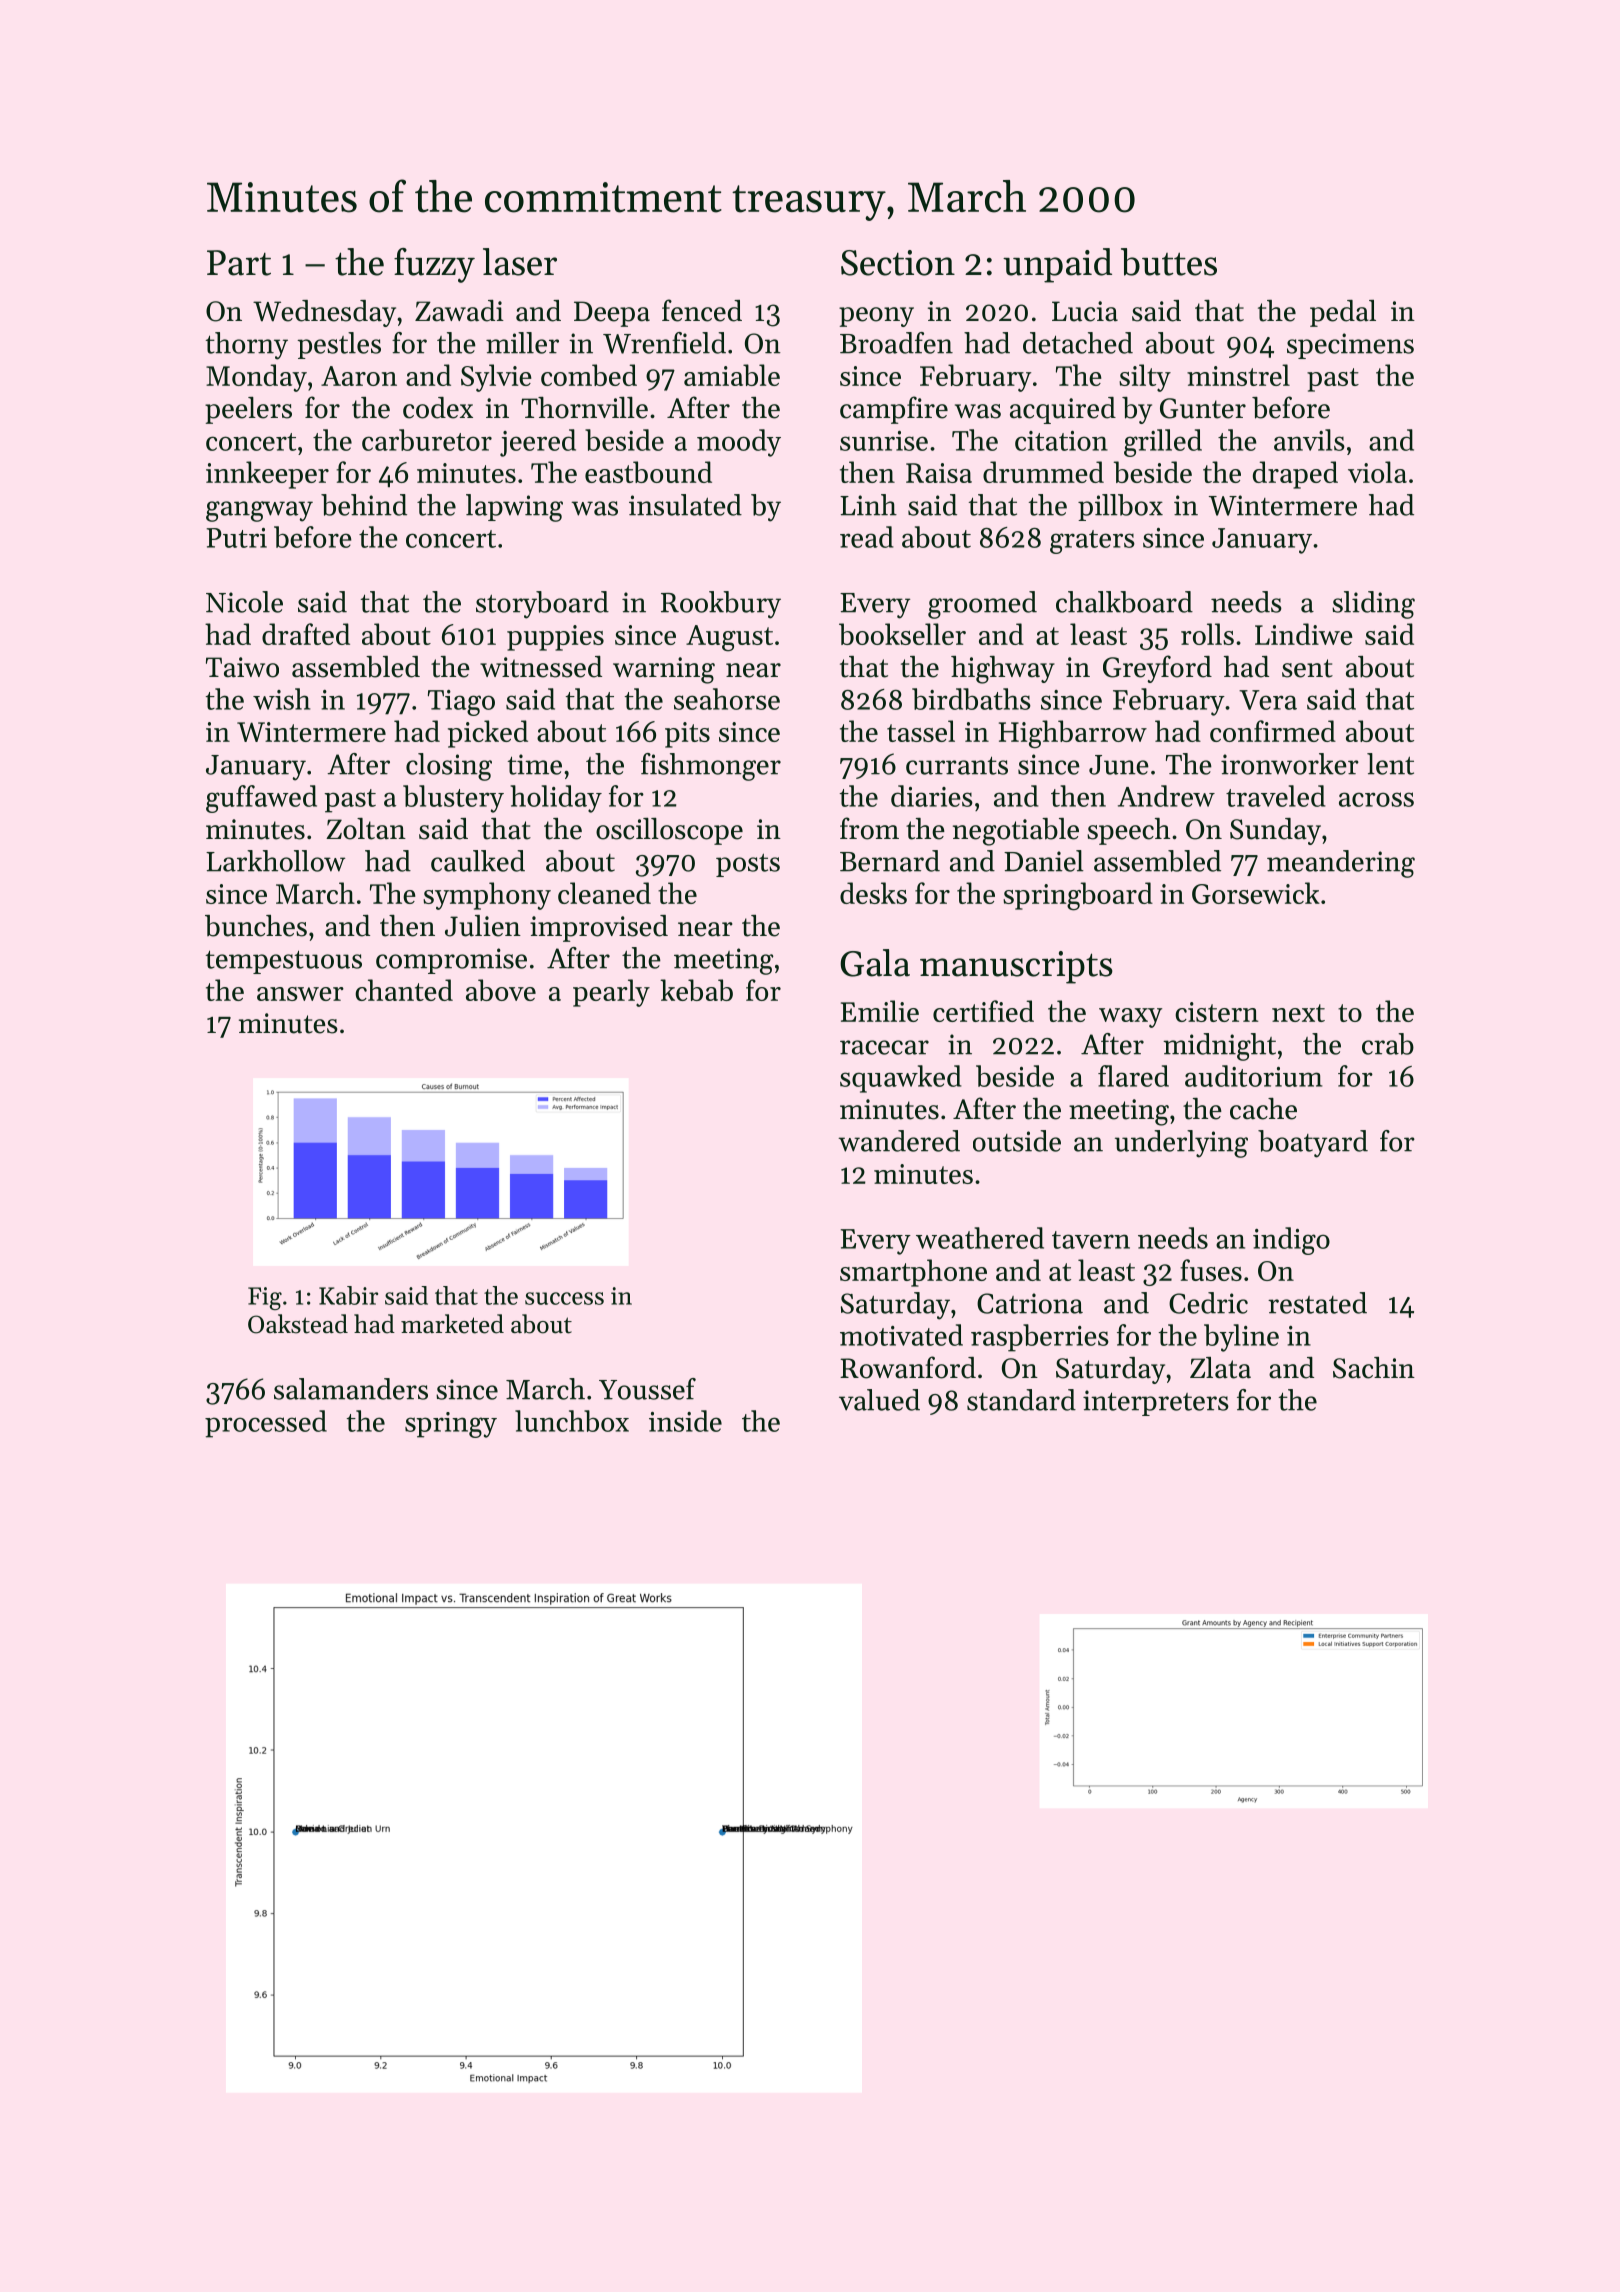 The width and height of the screenshot is (1620, 2292). What do you see at coordinates (266, 1424) in the screenshot?
I see `processed` at bounding box center [266, 1424].
